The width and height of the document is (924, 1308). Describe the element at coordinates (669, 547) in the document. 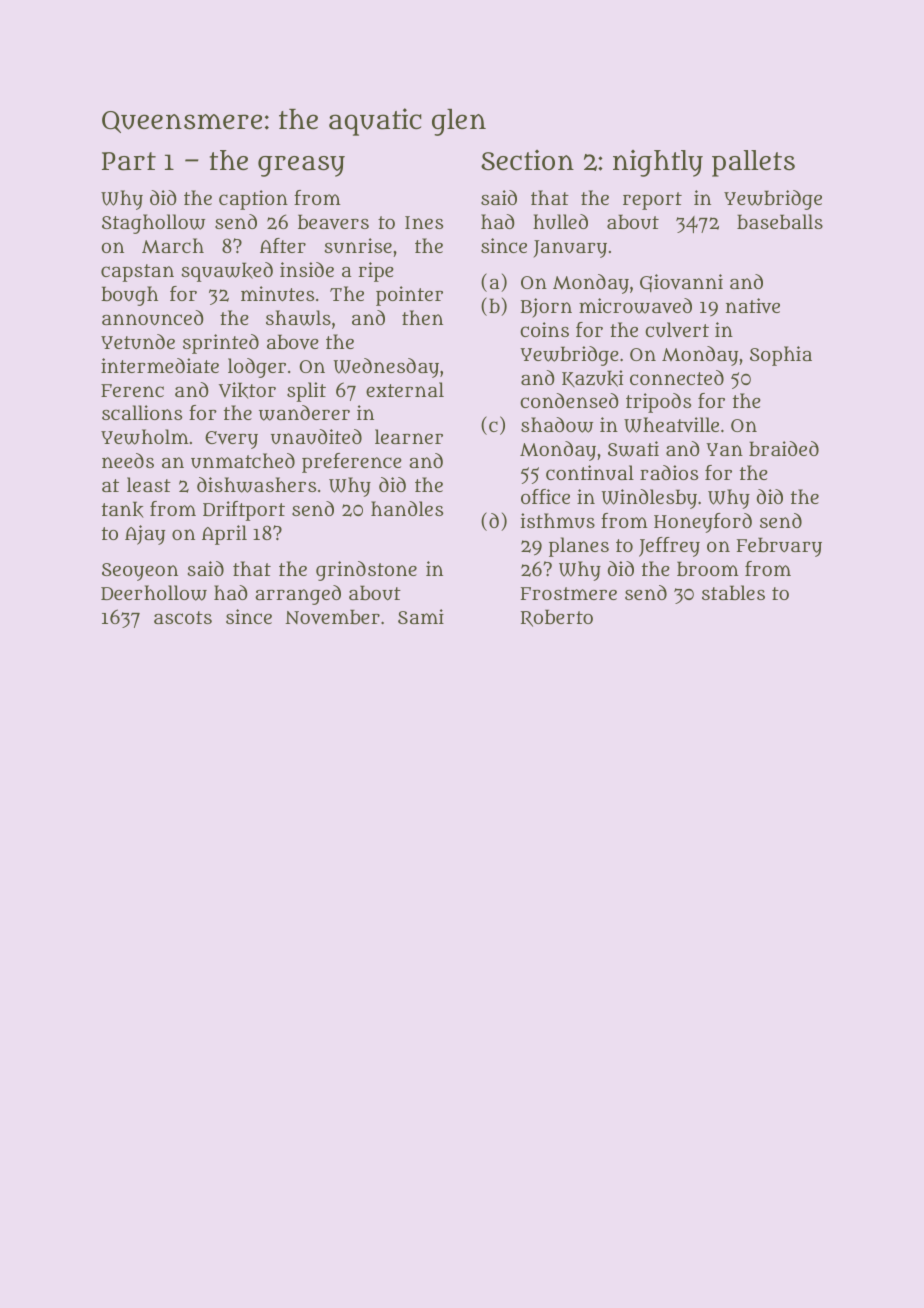

I see `Jeffrey` at that location.
